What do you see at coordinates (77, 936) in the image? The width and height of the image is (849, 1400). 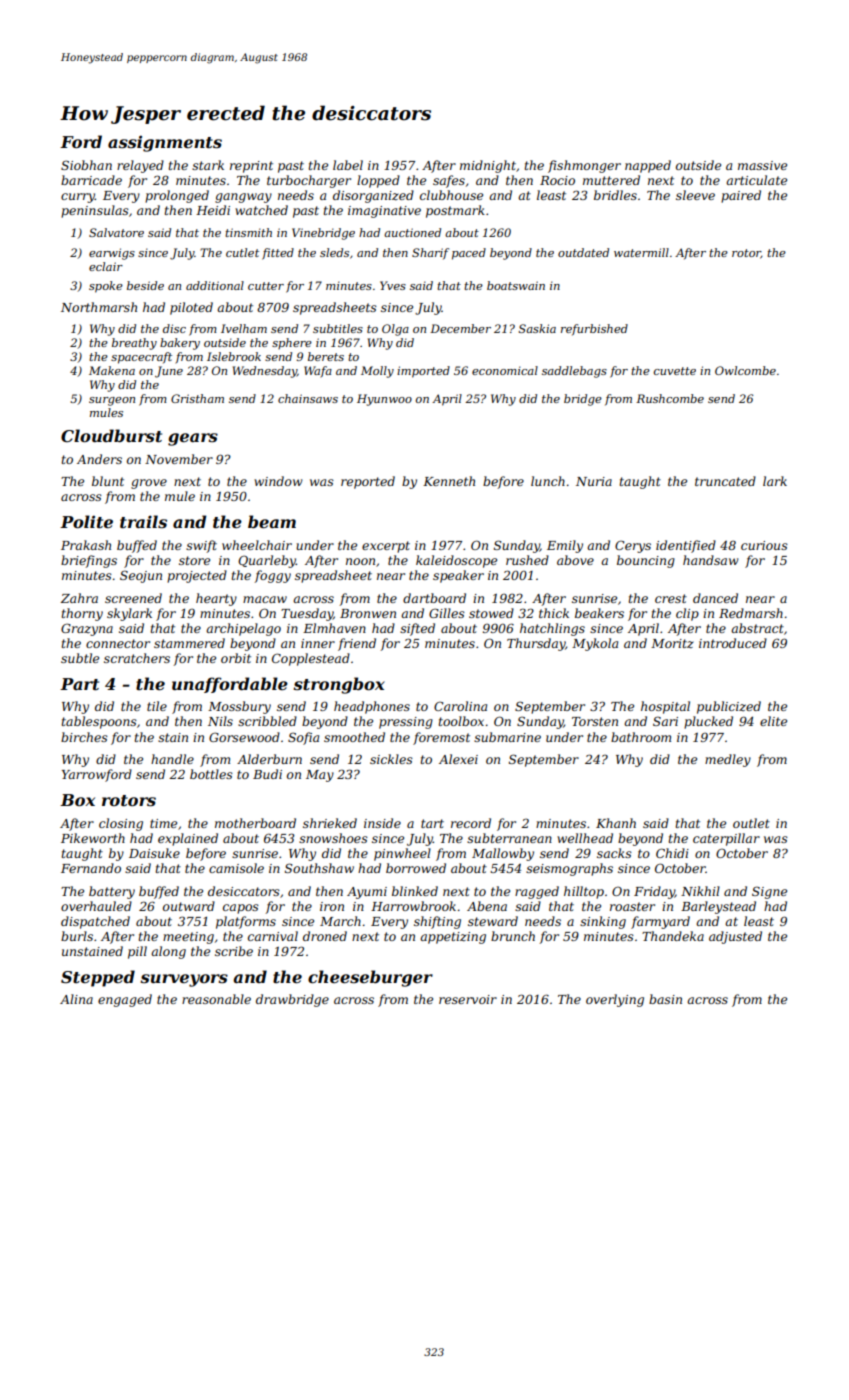 I see `burls` at bounding box center [77, 936].
